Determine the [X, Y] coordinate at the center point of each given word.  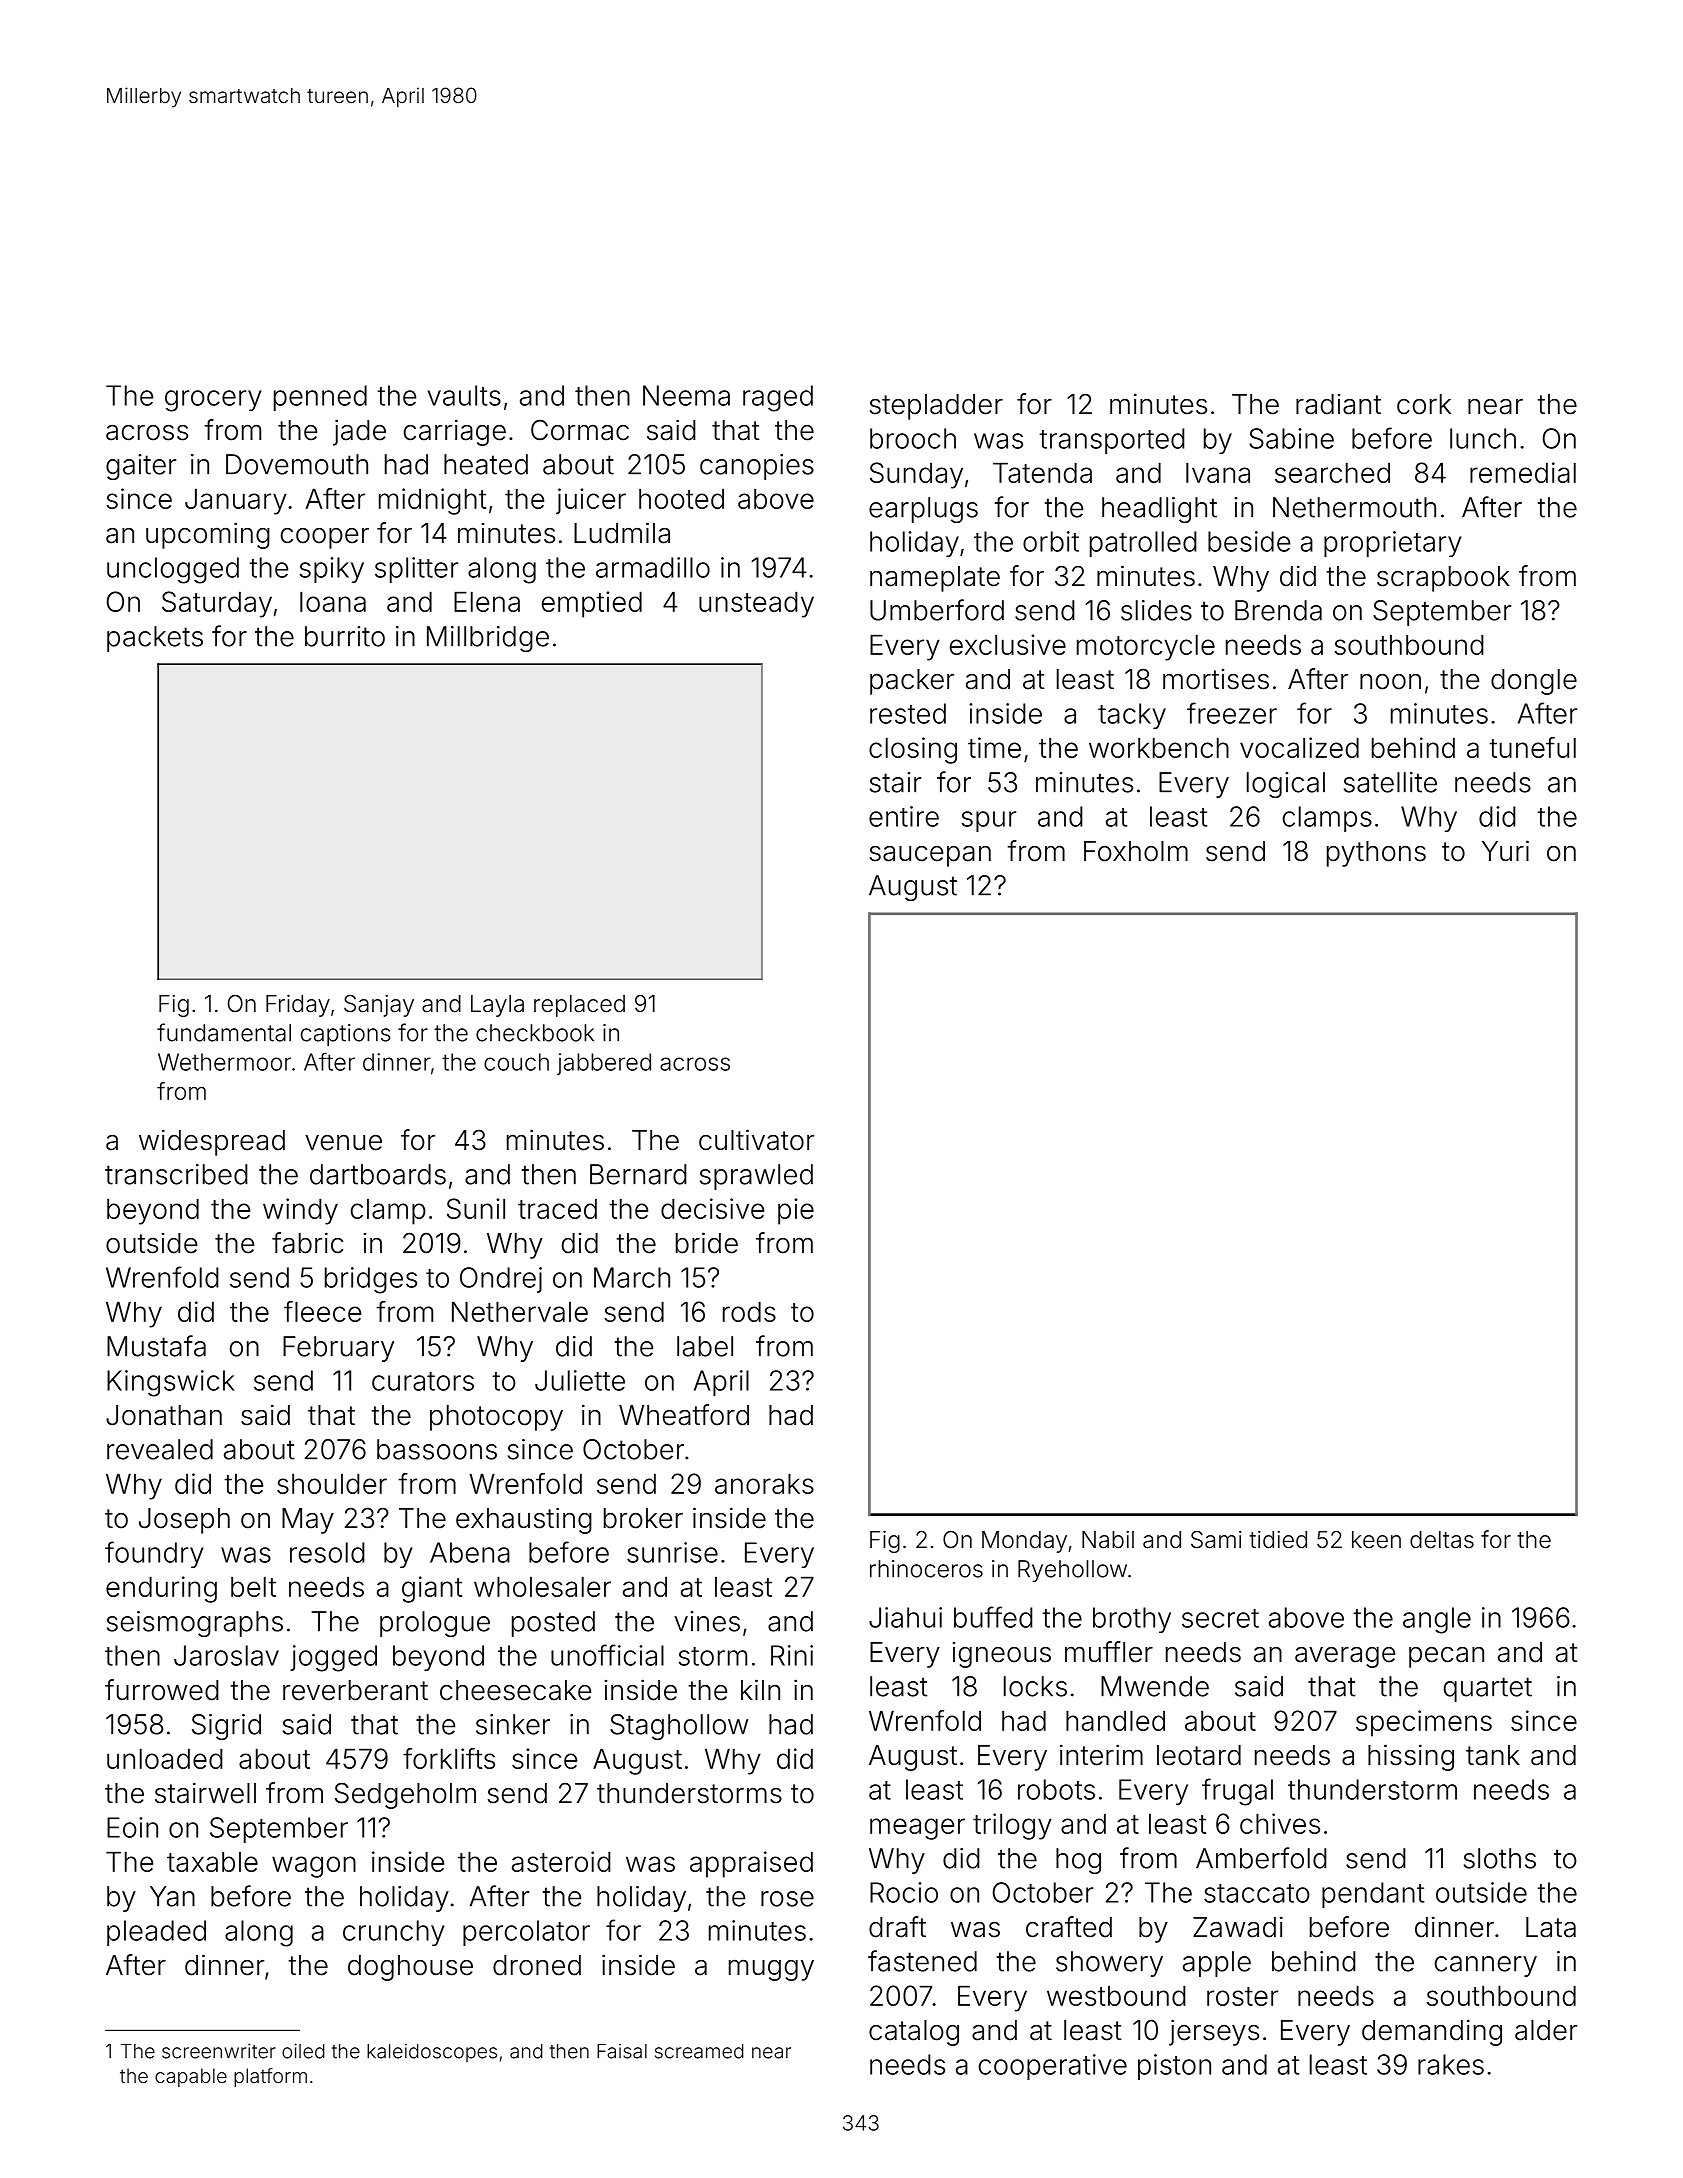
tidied [1278, 1540]
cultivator [756, 1140]
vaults [464, 395]
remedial [1523, 472]
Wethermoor [224, 1062]
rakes [1451, 2064]
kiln [760, 1689]
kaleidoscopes [432, 2052]
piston [1174, 2067]
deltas [1442, 1540]
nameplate [935, 579]
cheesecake [515, 1690]
